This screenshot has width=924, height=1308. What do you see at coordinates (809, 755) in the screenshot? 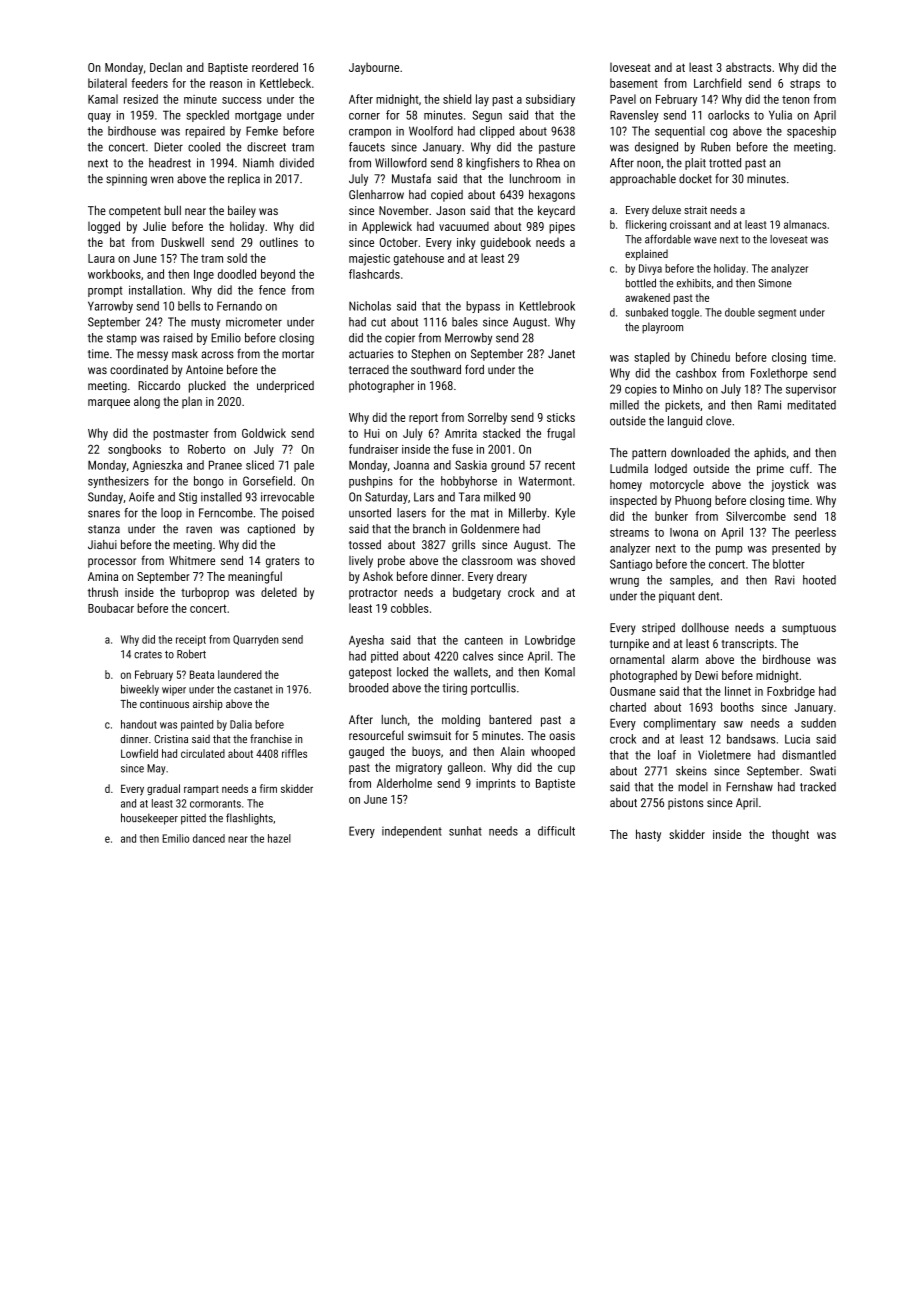
I see `dismantled` at bounding box center [809, 755].
